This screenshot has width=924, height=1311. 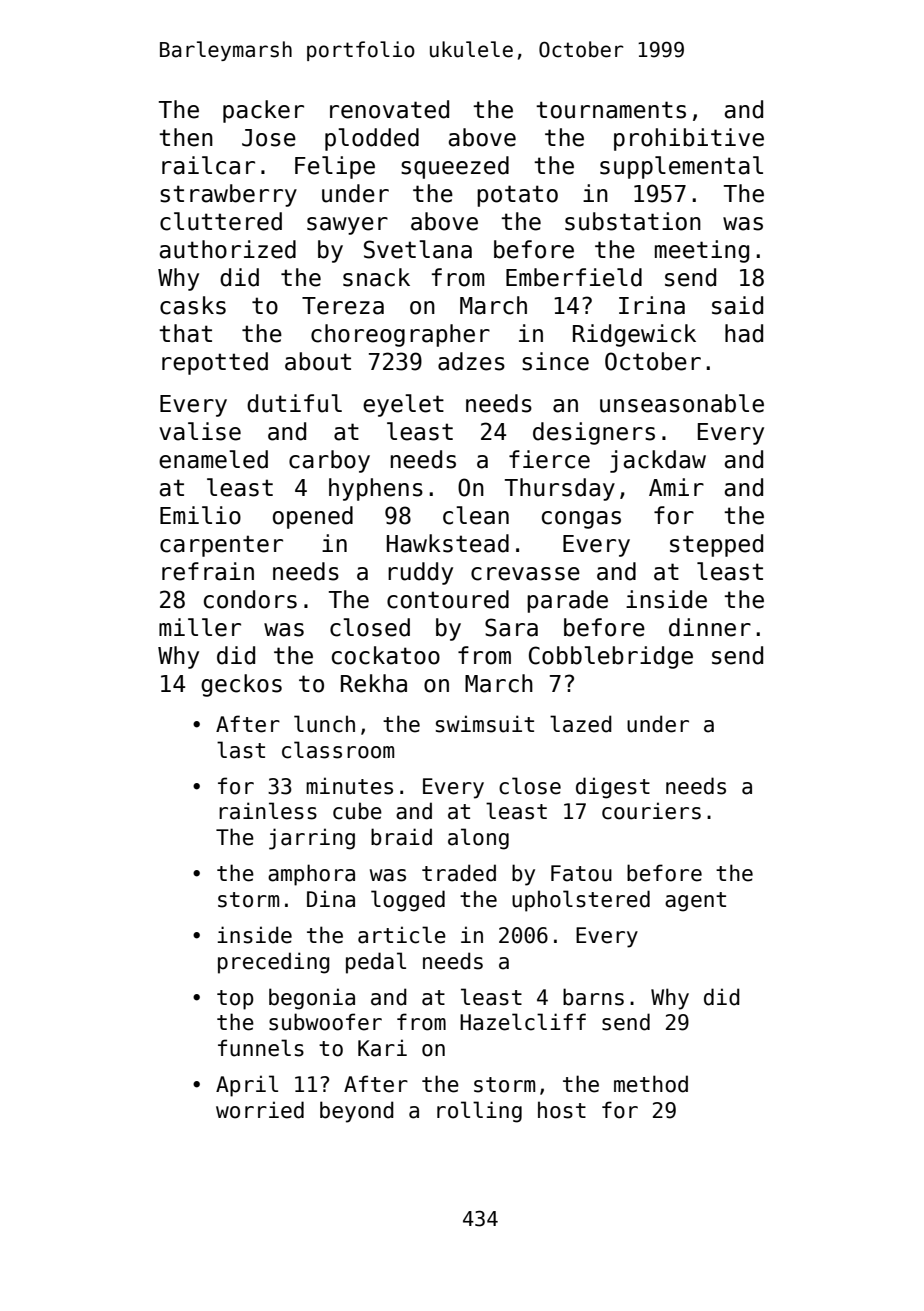 I want to click on tournaments, so click(x=611, y=110).
